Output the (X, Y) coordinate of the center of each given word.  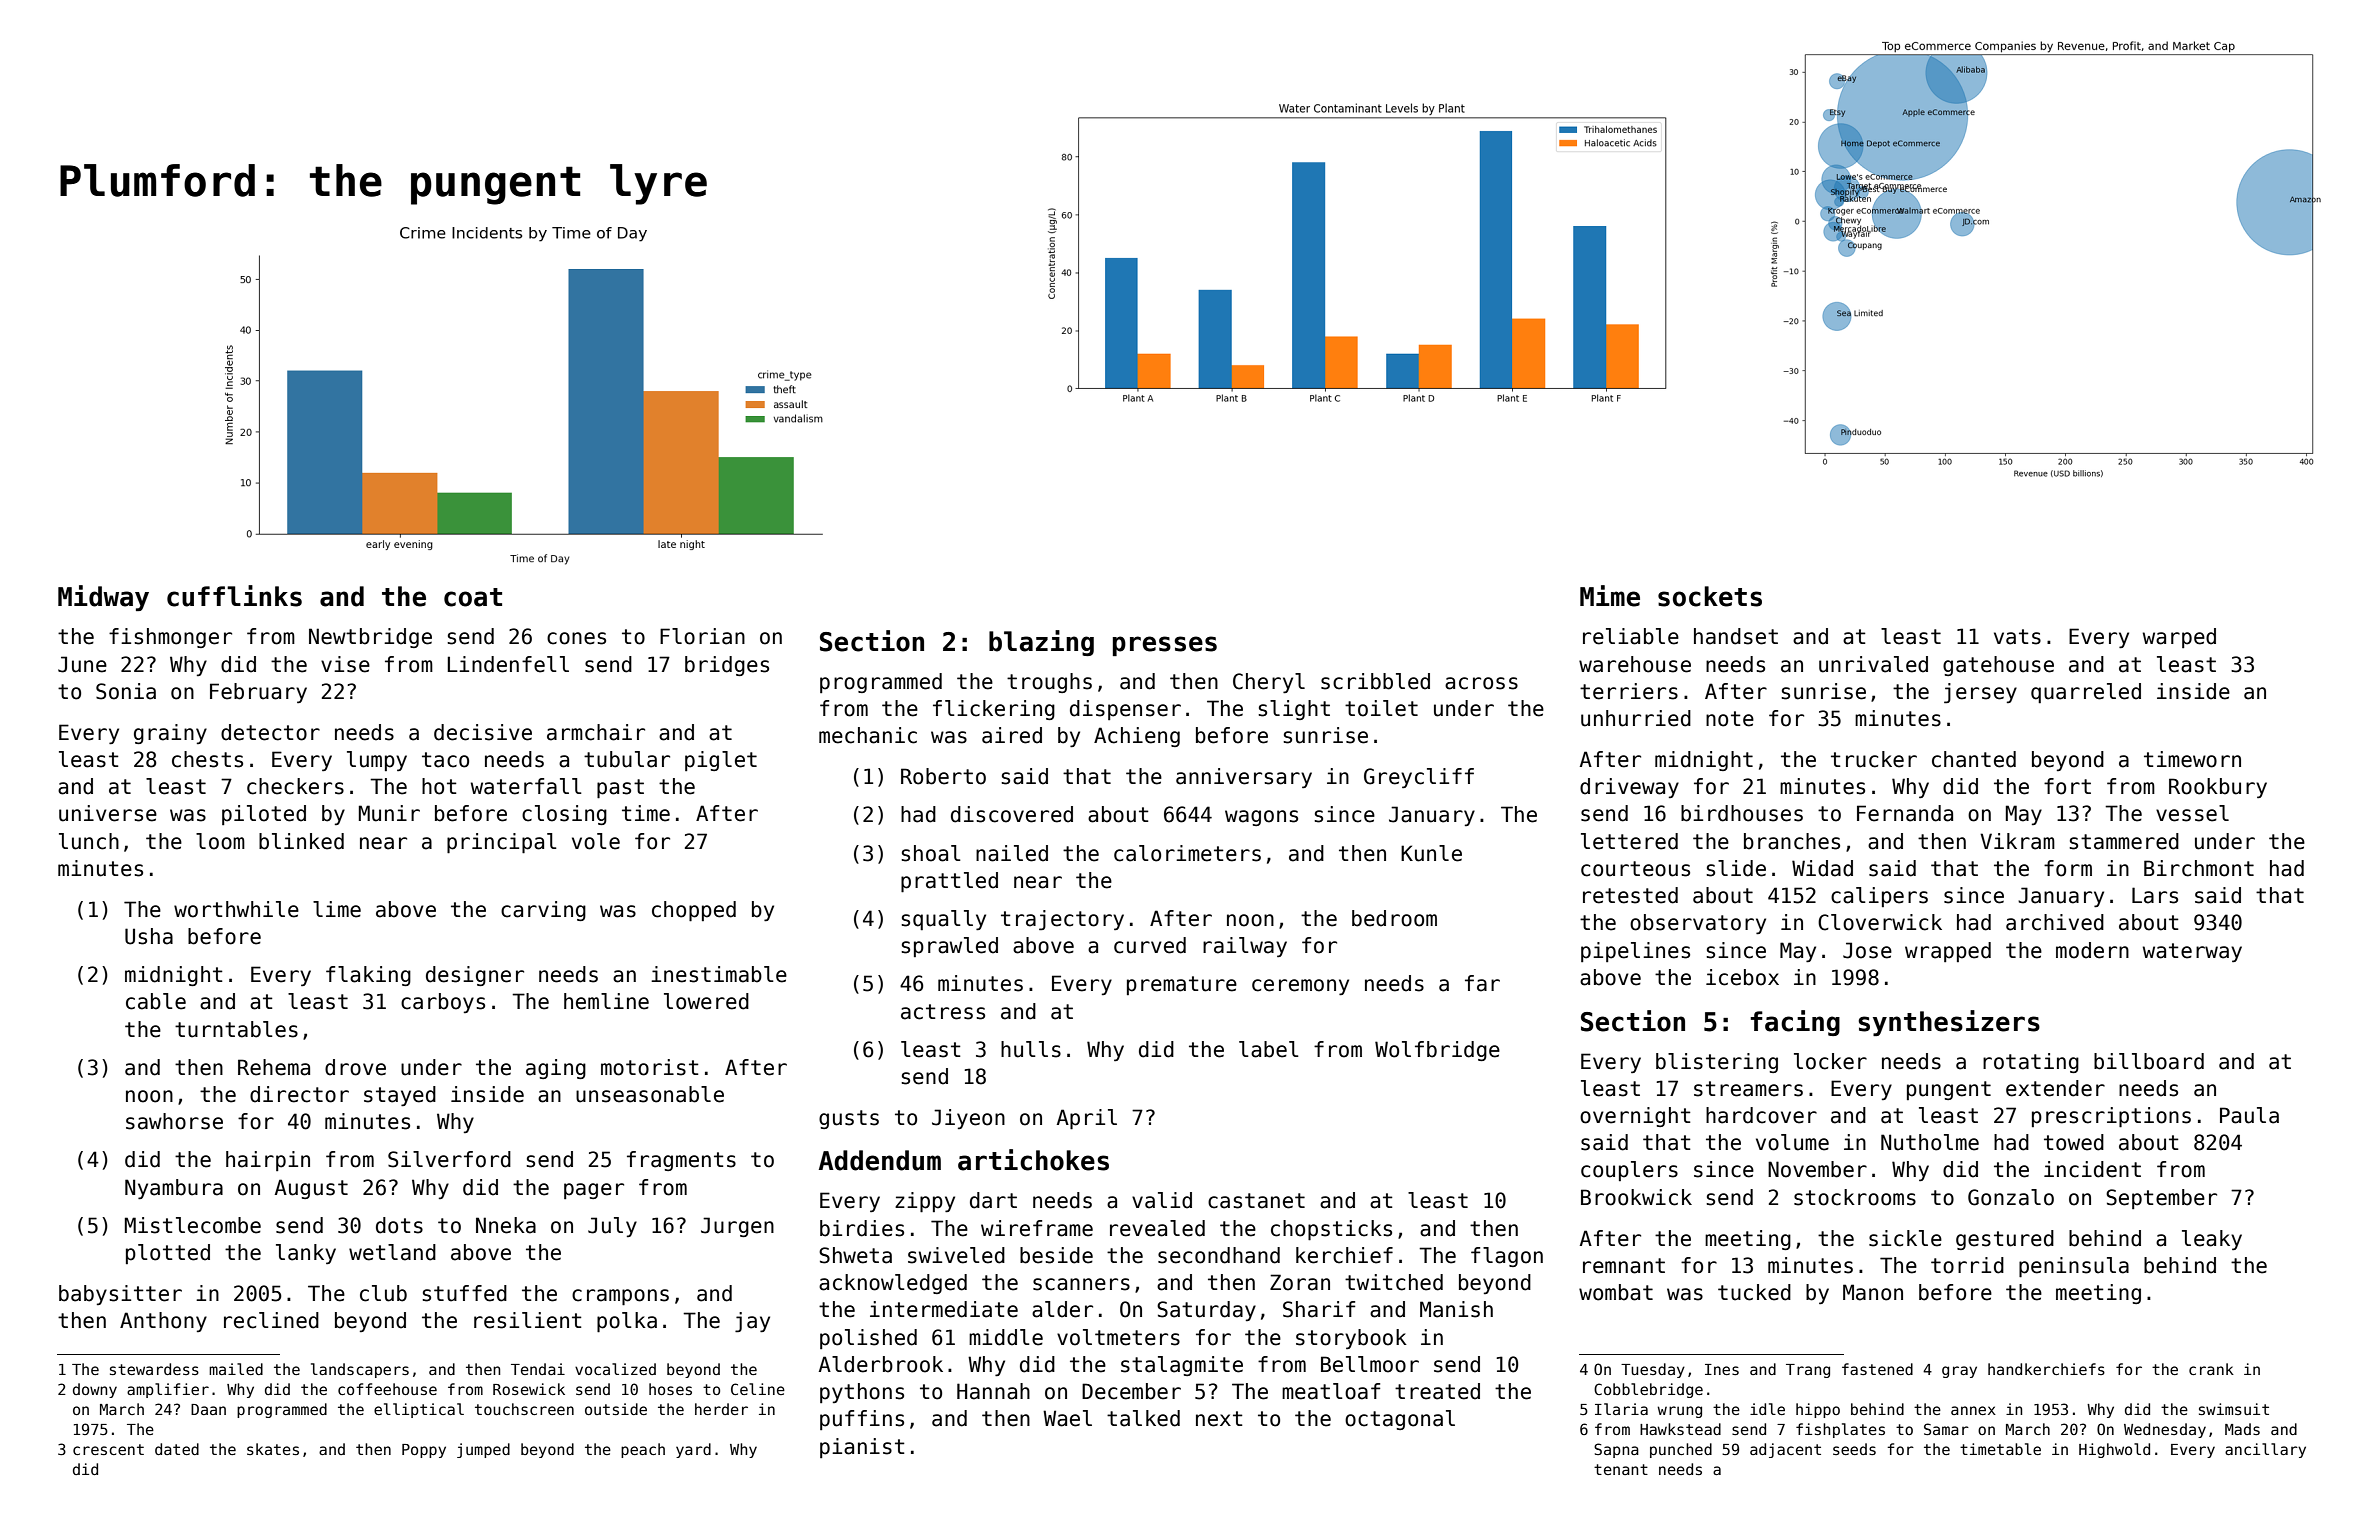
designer (475, 976)
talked (1143, 1418)
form (2068, 868)
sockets (1710, 596)
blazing (1041, 643)
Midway (103, 598)
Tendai (538, 1369)
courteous (1635, 869)
